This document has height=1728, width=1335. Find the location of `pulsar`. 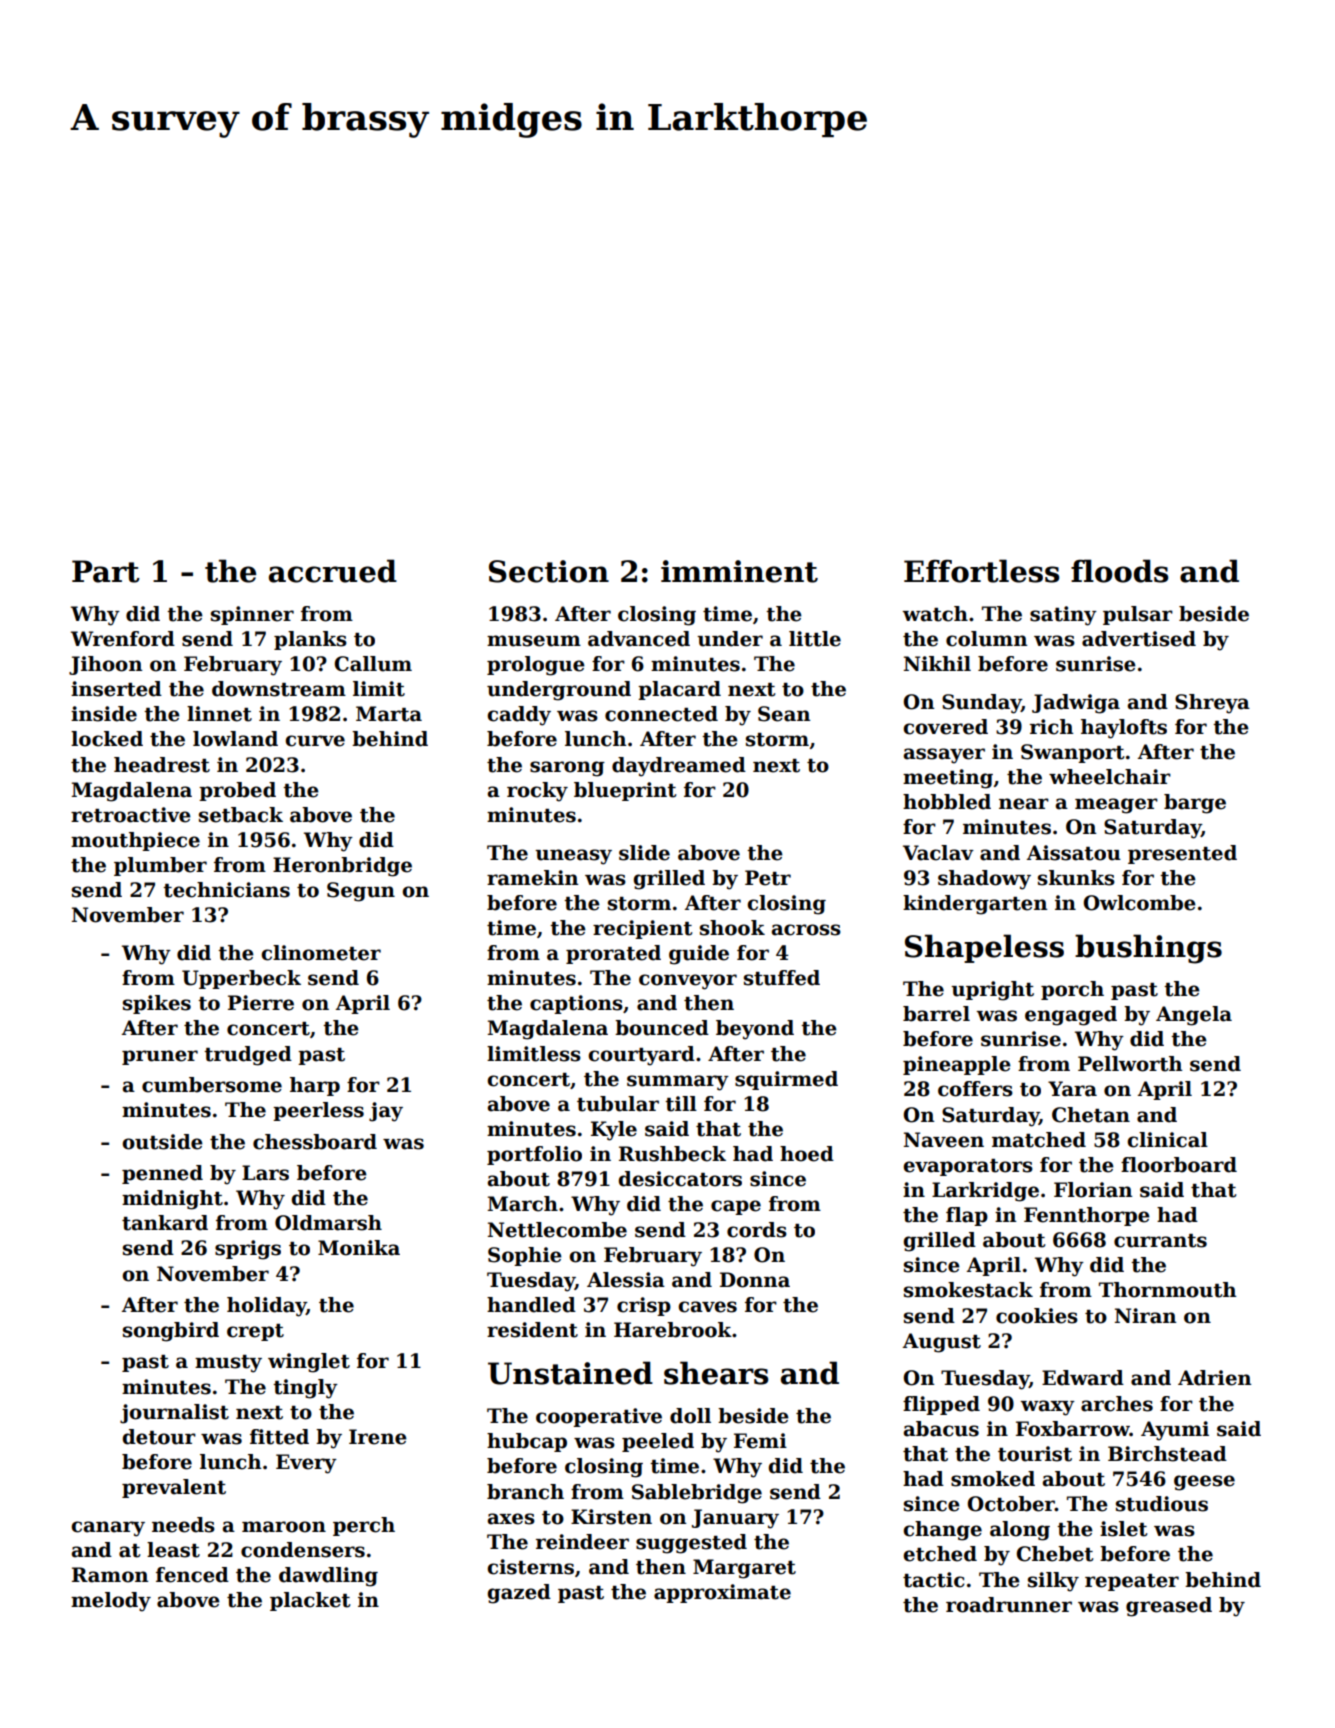

pulsar is located at coordinates (1138, 615).
